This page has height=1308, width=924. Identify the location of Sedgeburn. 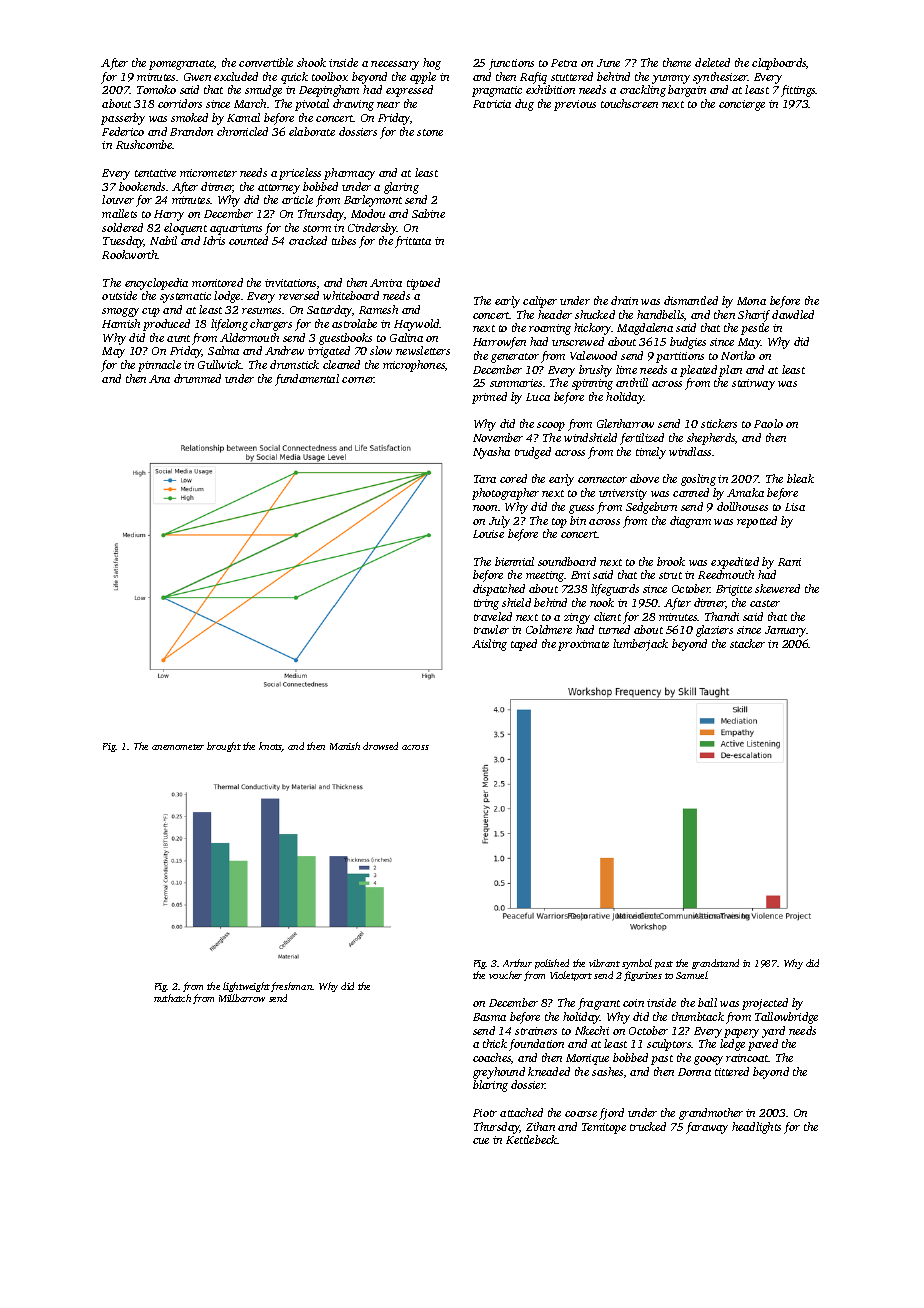
(651, 508).
